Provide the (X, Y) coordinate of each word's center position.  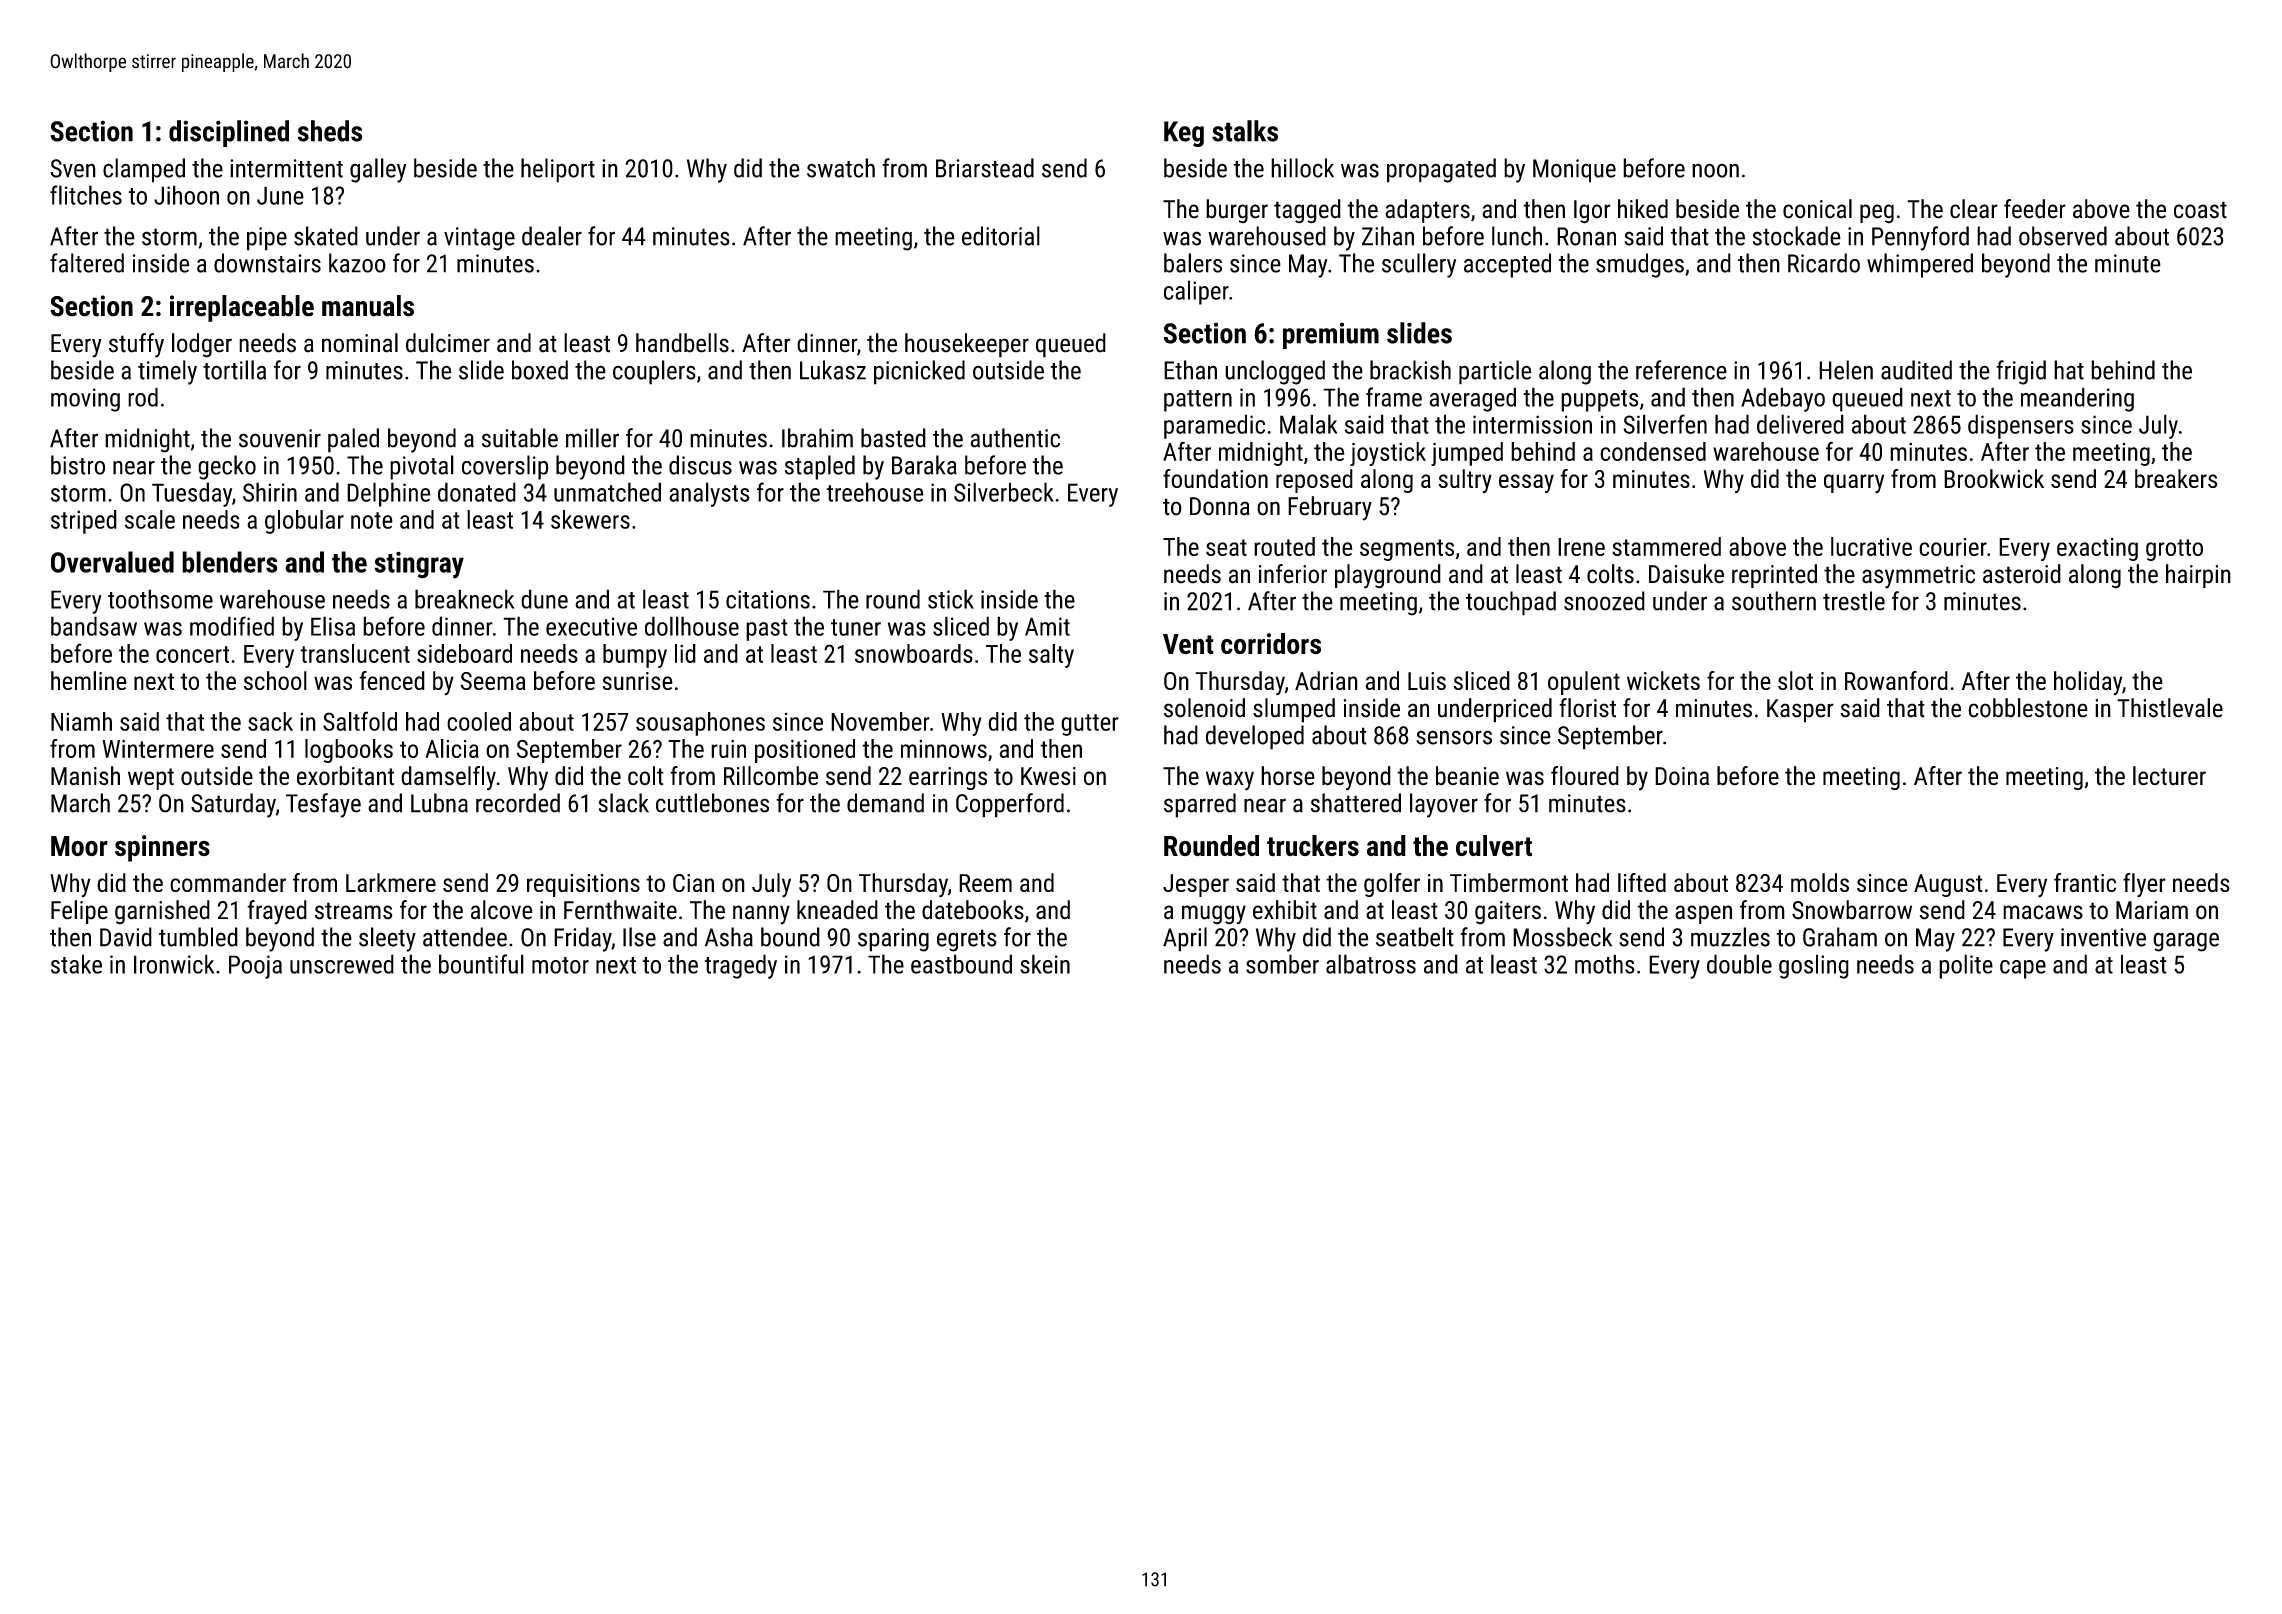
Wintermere (158, 749)
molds (1820, 882)
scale (150, 519)
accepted (1507, 265)
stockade (1797, 236)
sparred (1200, 805)
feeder (2035, 209)
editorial (1001, 236)
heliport (558, 170)
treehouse (875, 492)
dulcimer (448, 343)
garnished (162, 912)
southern (1774, 601)
